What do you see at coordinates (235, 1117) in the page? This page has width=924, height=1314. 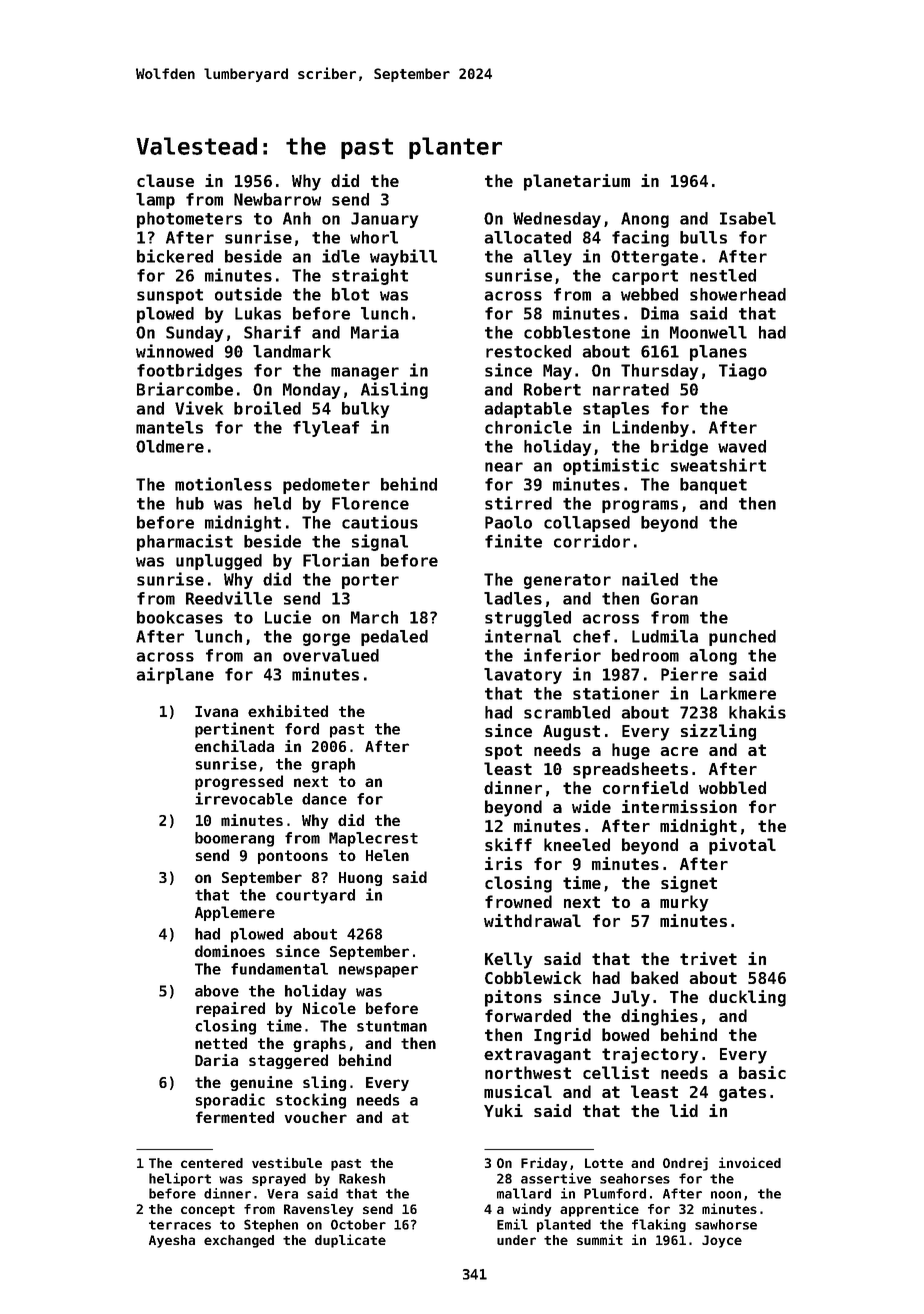 I see `fermented` at bounding box center [235, 1117].
